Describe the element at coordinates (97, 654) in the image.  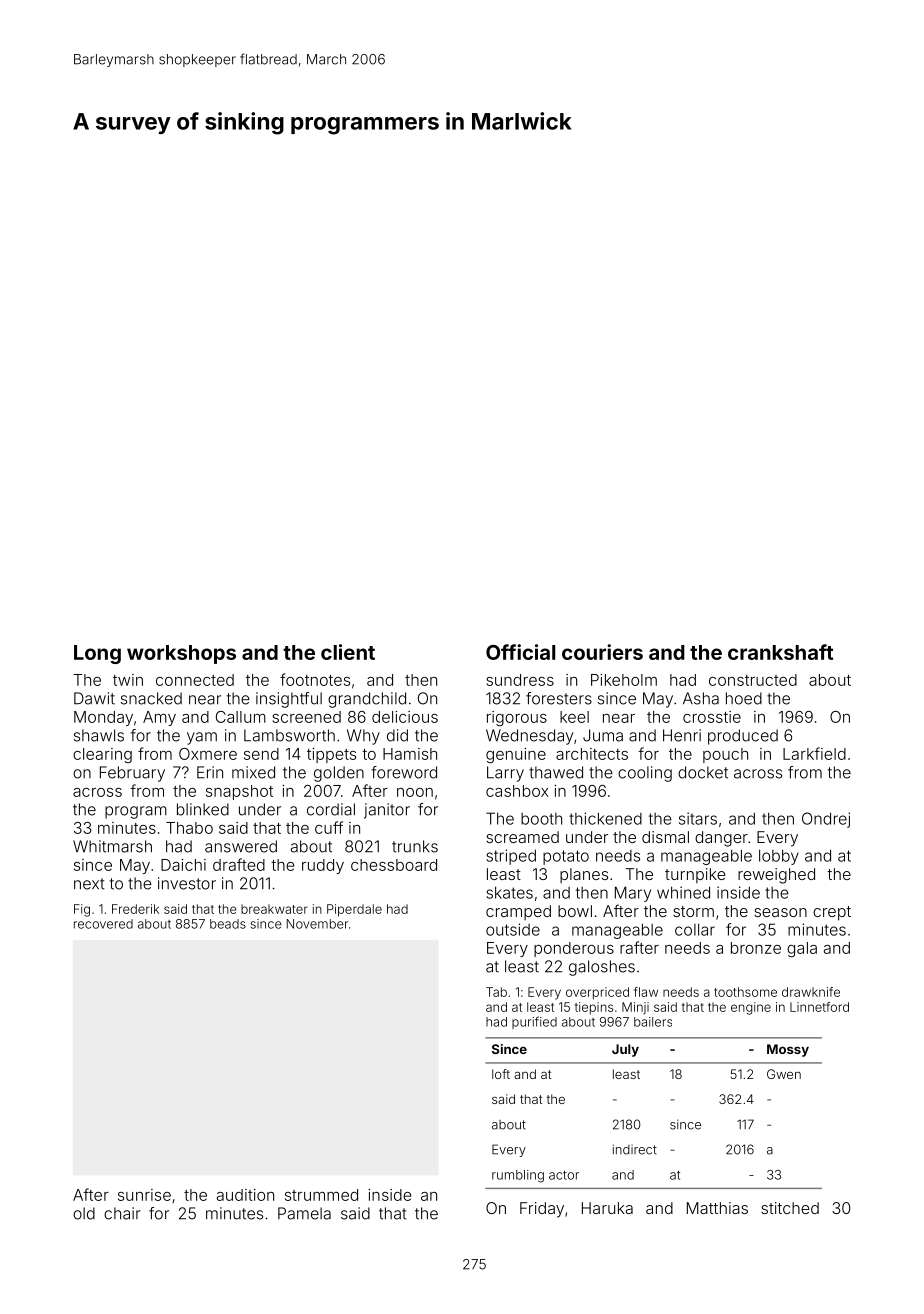
I see `Long` at that location.
